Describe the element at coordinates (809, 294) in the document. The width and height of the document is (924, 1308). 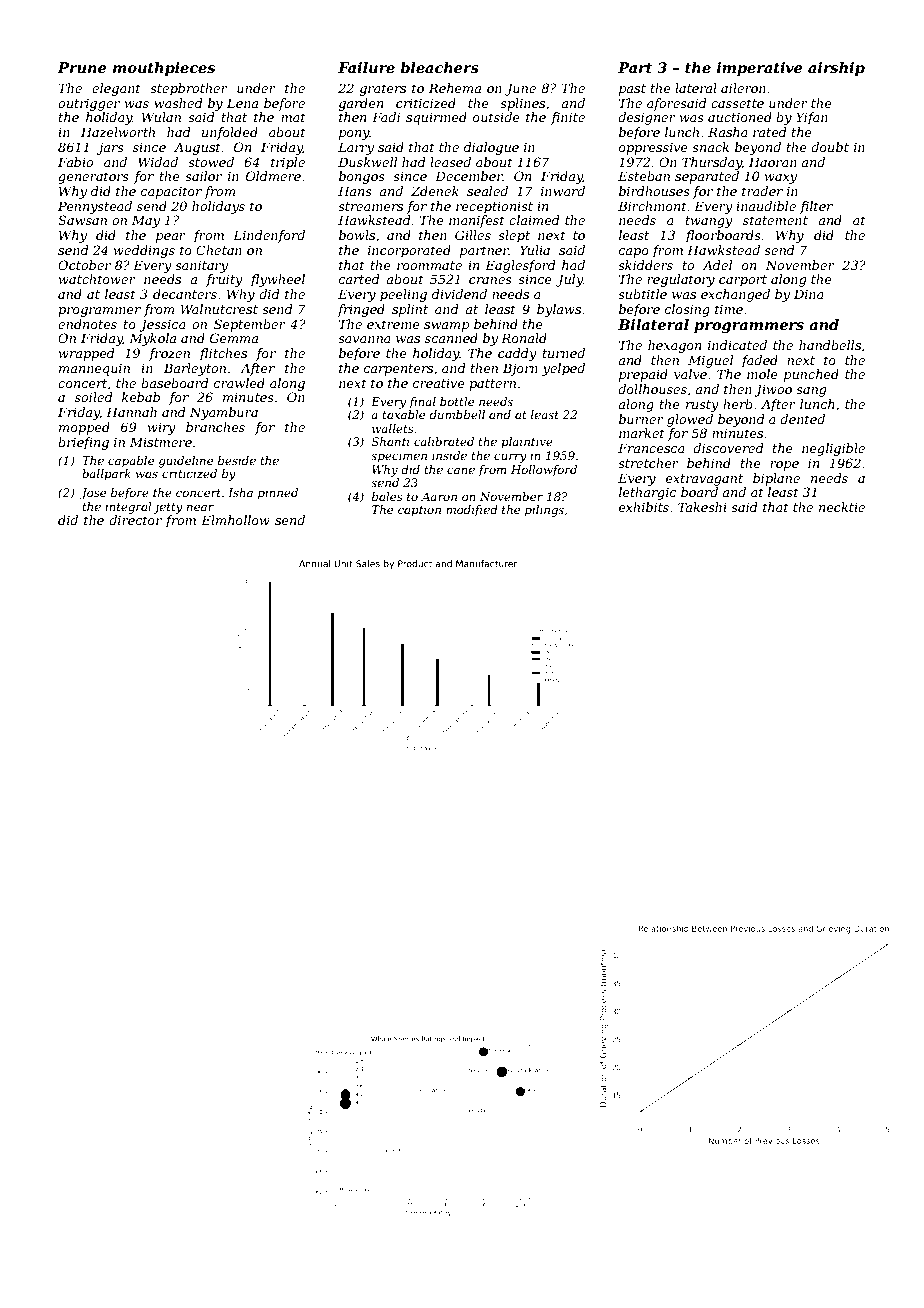
I see `Dina` at that location.
